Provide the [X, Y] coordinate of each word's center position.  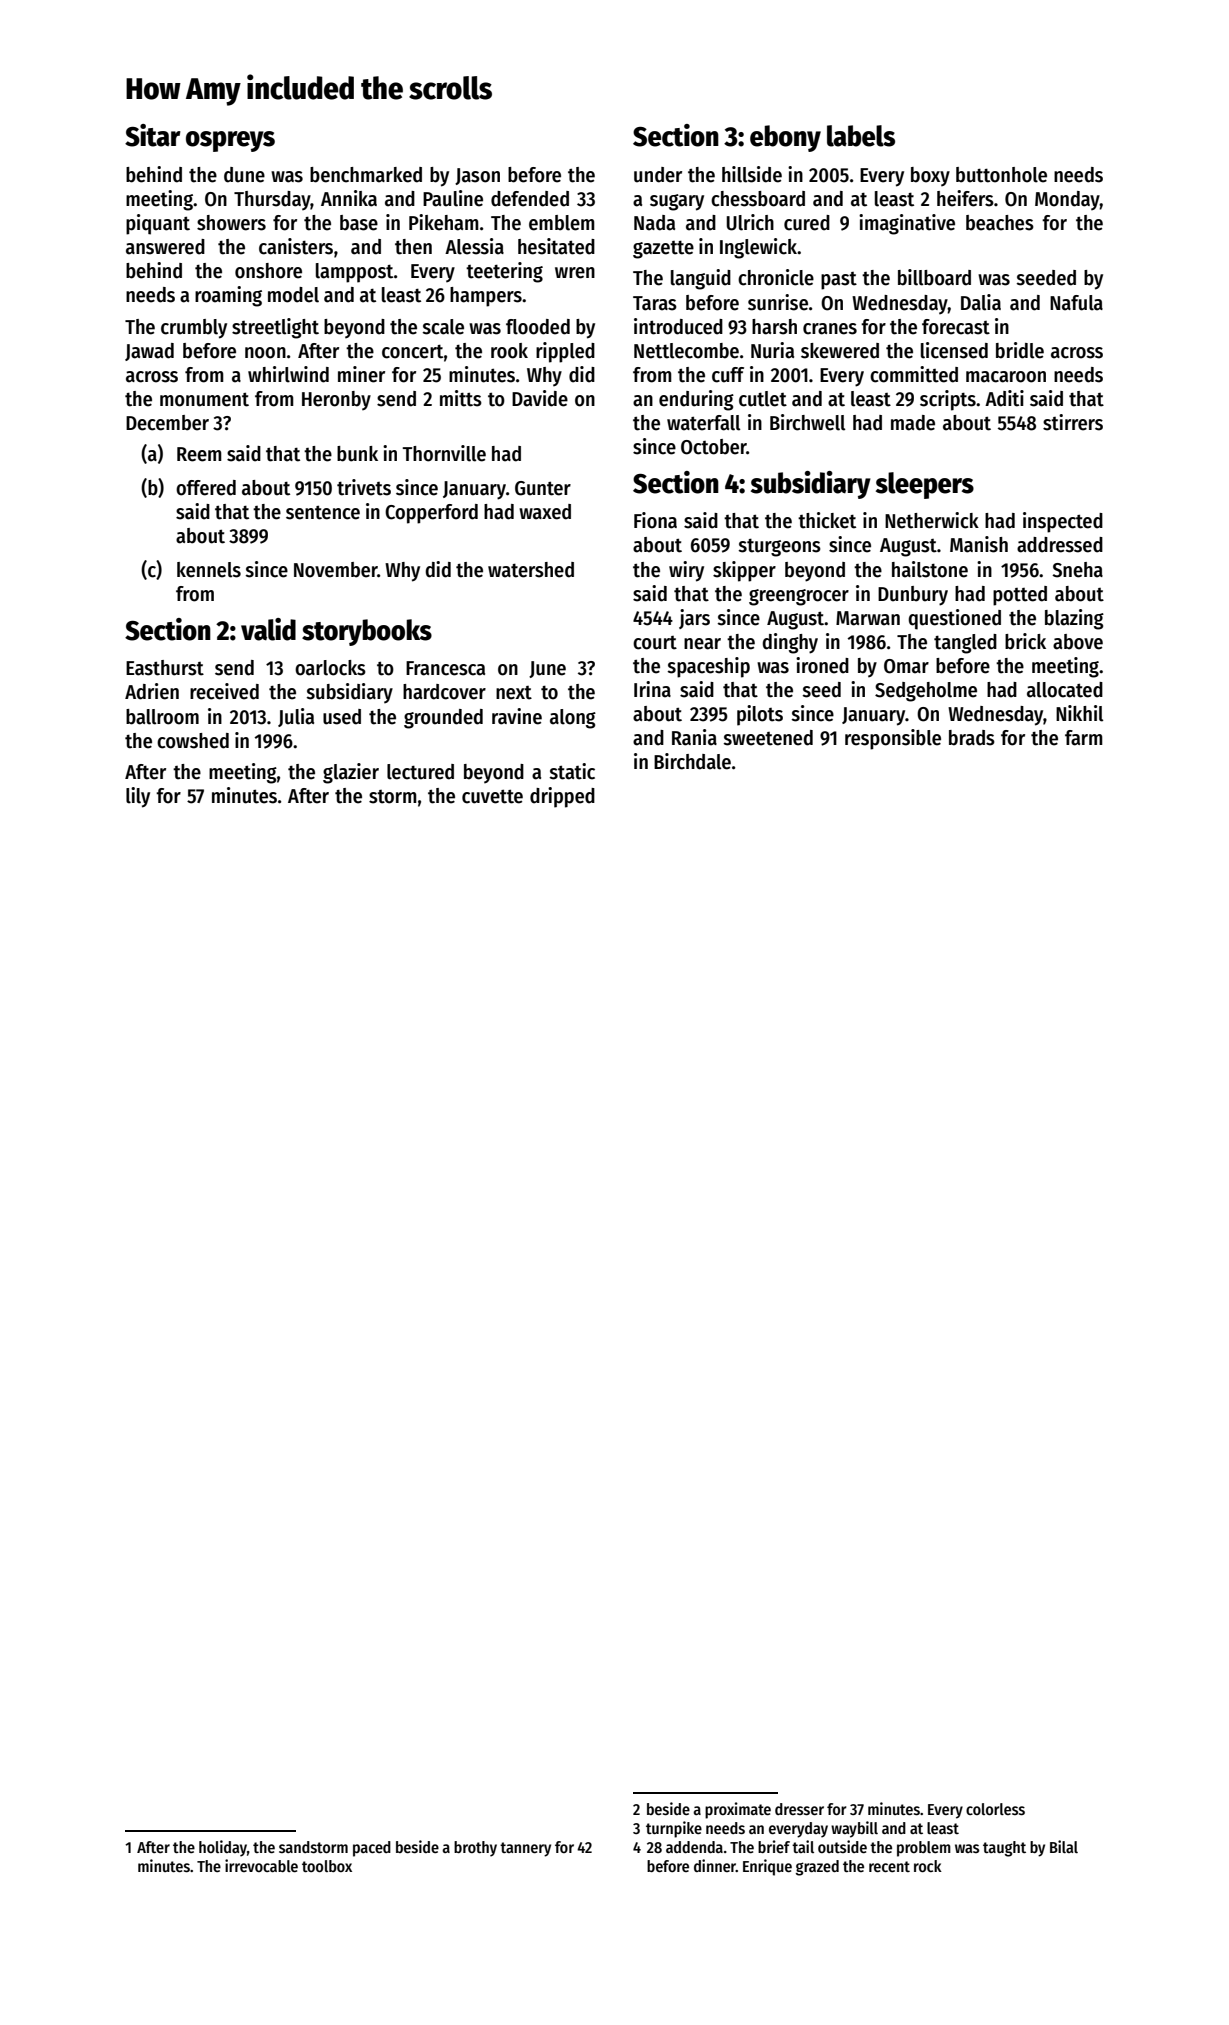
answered [165, 247]
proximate [738, 1810]
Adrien [152, 691]
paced [372, 1849]
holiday [223, 1848]
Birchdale [692, 761]
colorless [995, 1809]
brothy [475, 1849]
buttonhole [1001, 175]
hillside [752, 174]
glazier [351, 773]
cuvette [492, 796]
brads [972, 738]
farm [1084, 738]
